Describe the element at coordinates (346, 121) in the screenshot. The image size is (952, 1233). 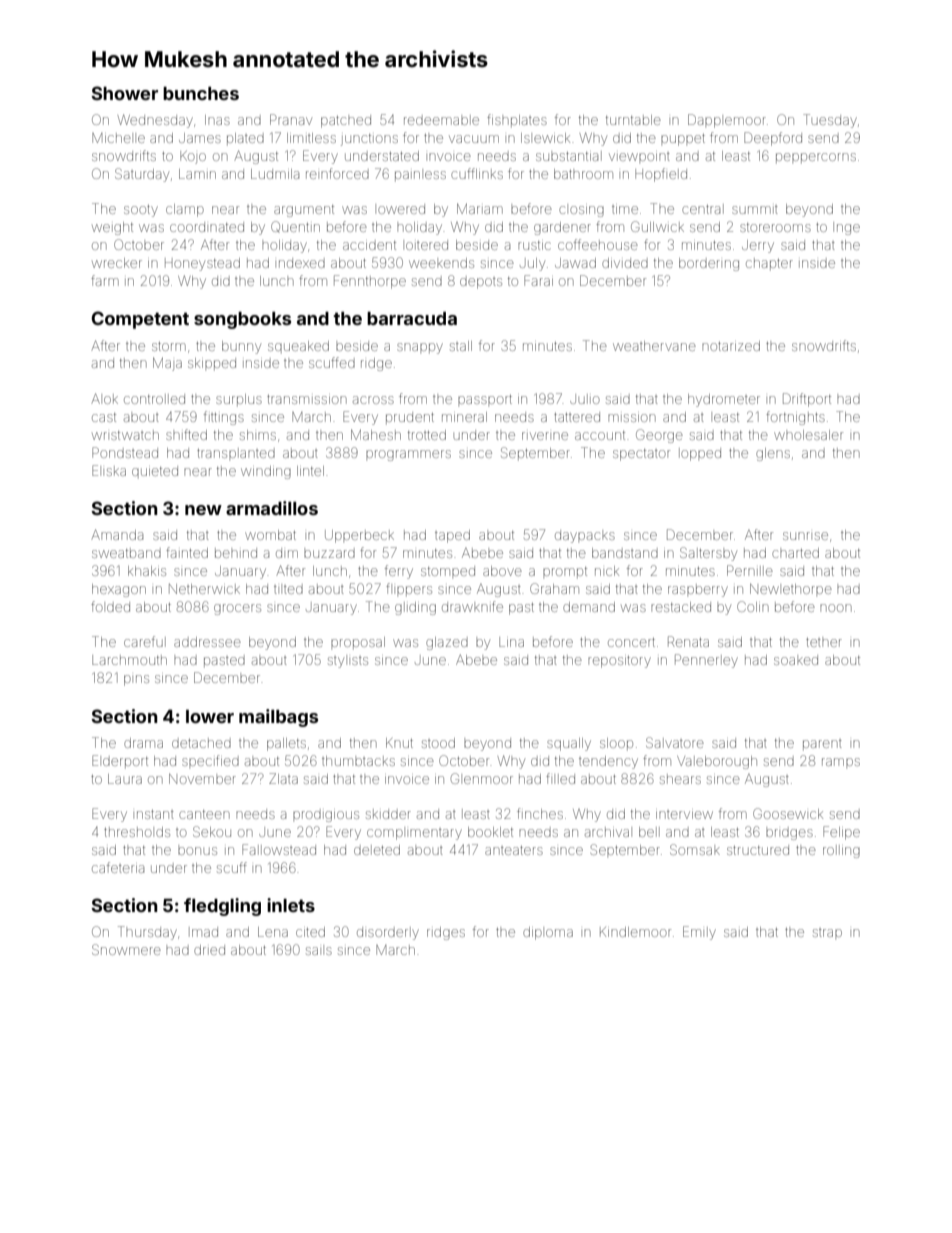
I see `patched` at that location.
